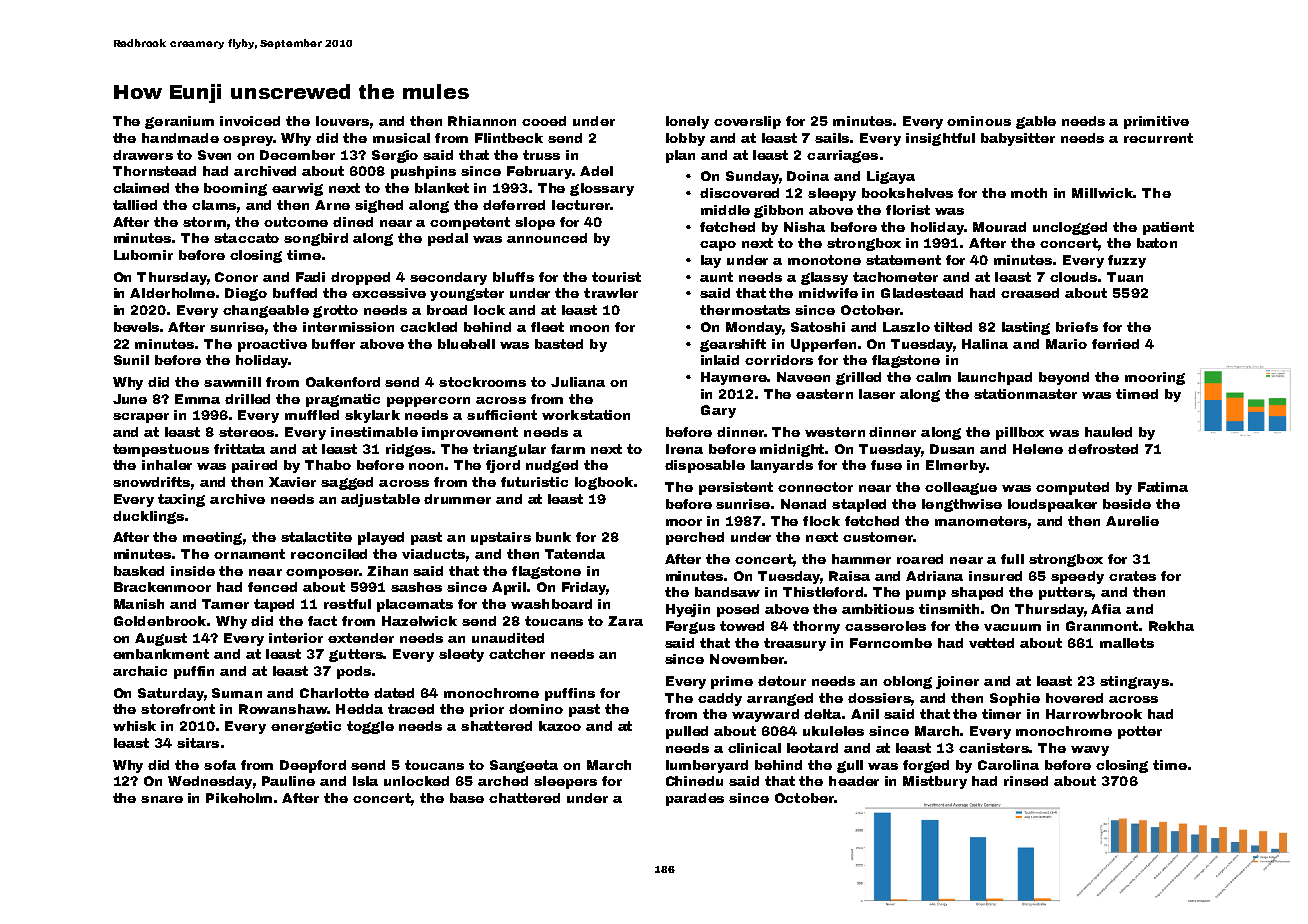  Describe the element at coordinates (727, 592) in the page. I see `bandsaw` at that location.
